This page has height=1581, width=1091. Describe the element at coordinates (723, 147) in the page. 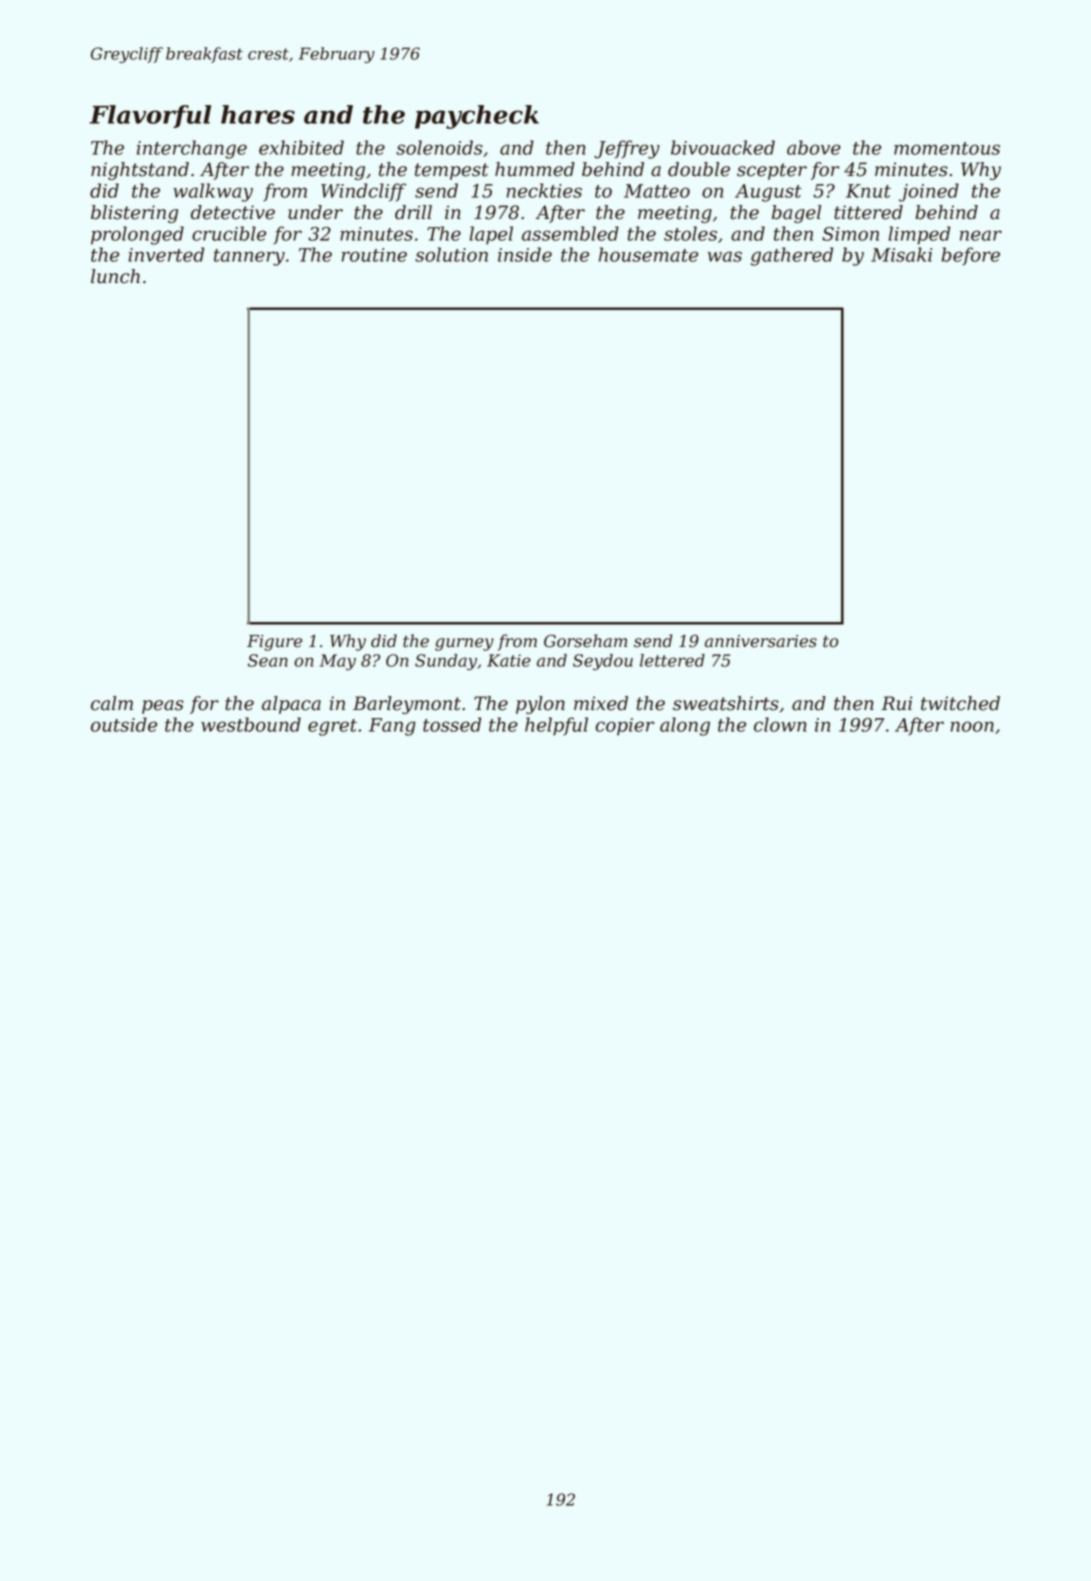

I see `bivouacked` at that location.
